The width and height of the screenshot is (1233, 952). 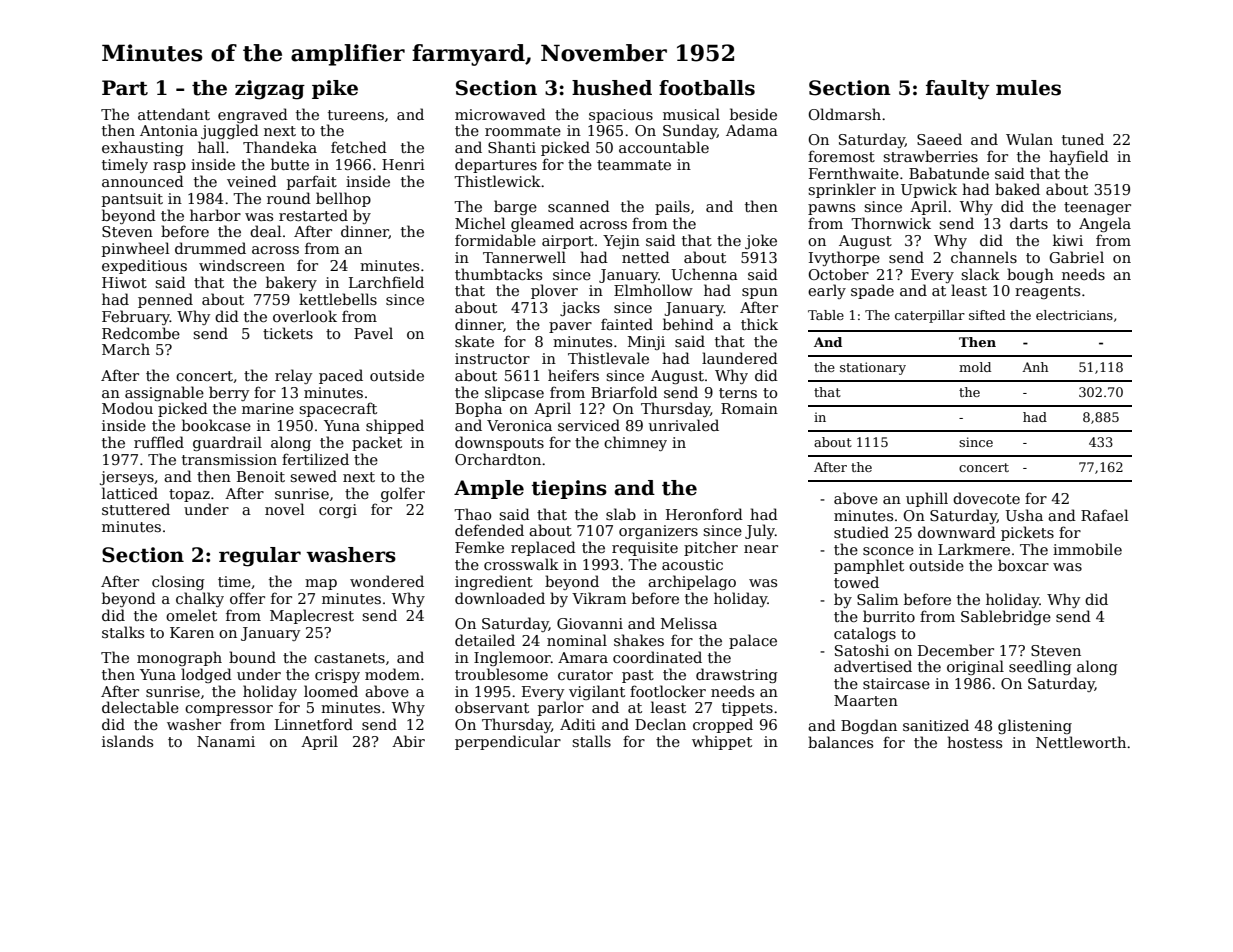 What do you see at coordinates (519, 425) in the screenshot?
I see `Veronica` at bounding box center [519, 425].
